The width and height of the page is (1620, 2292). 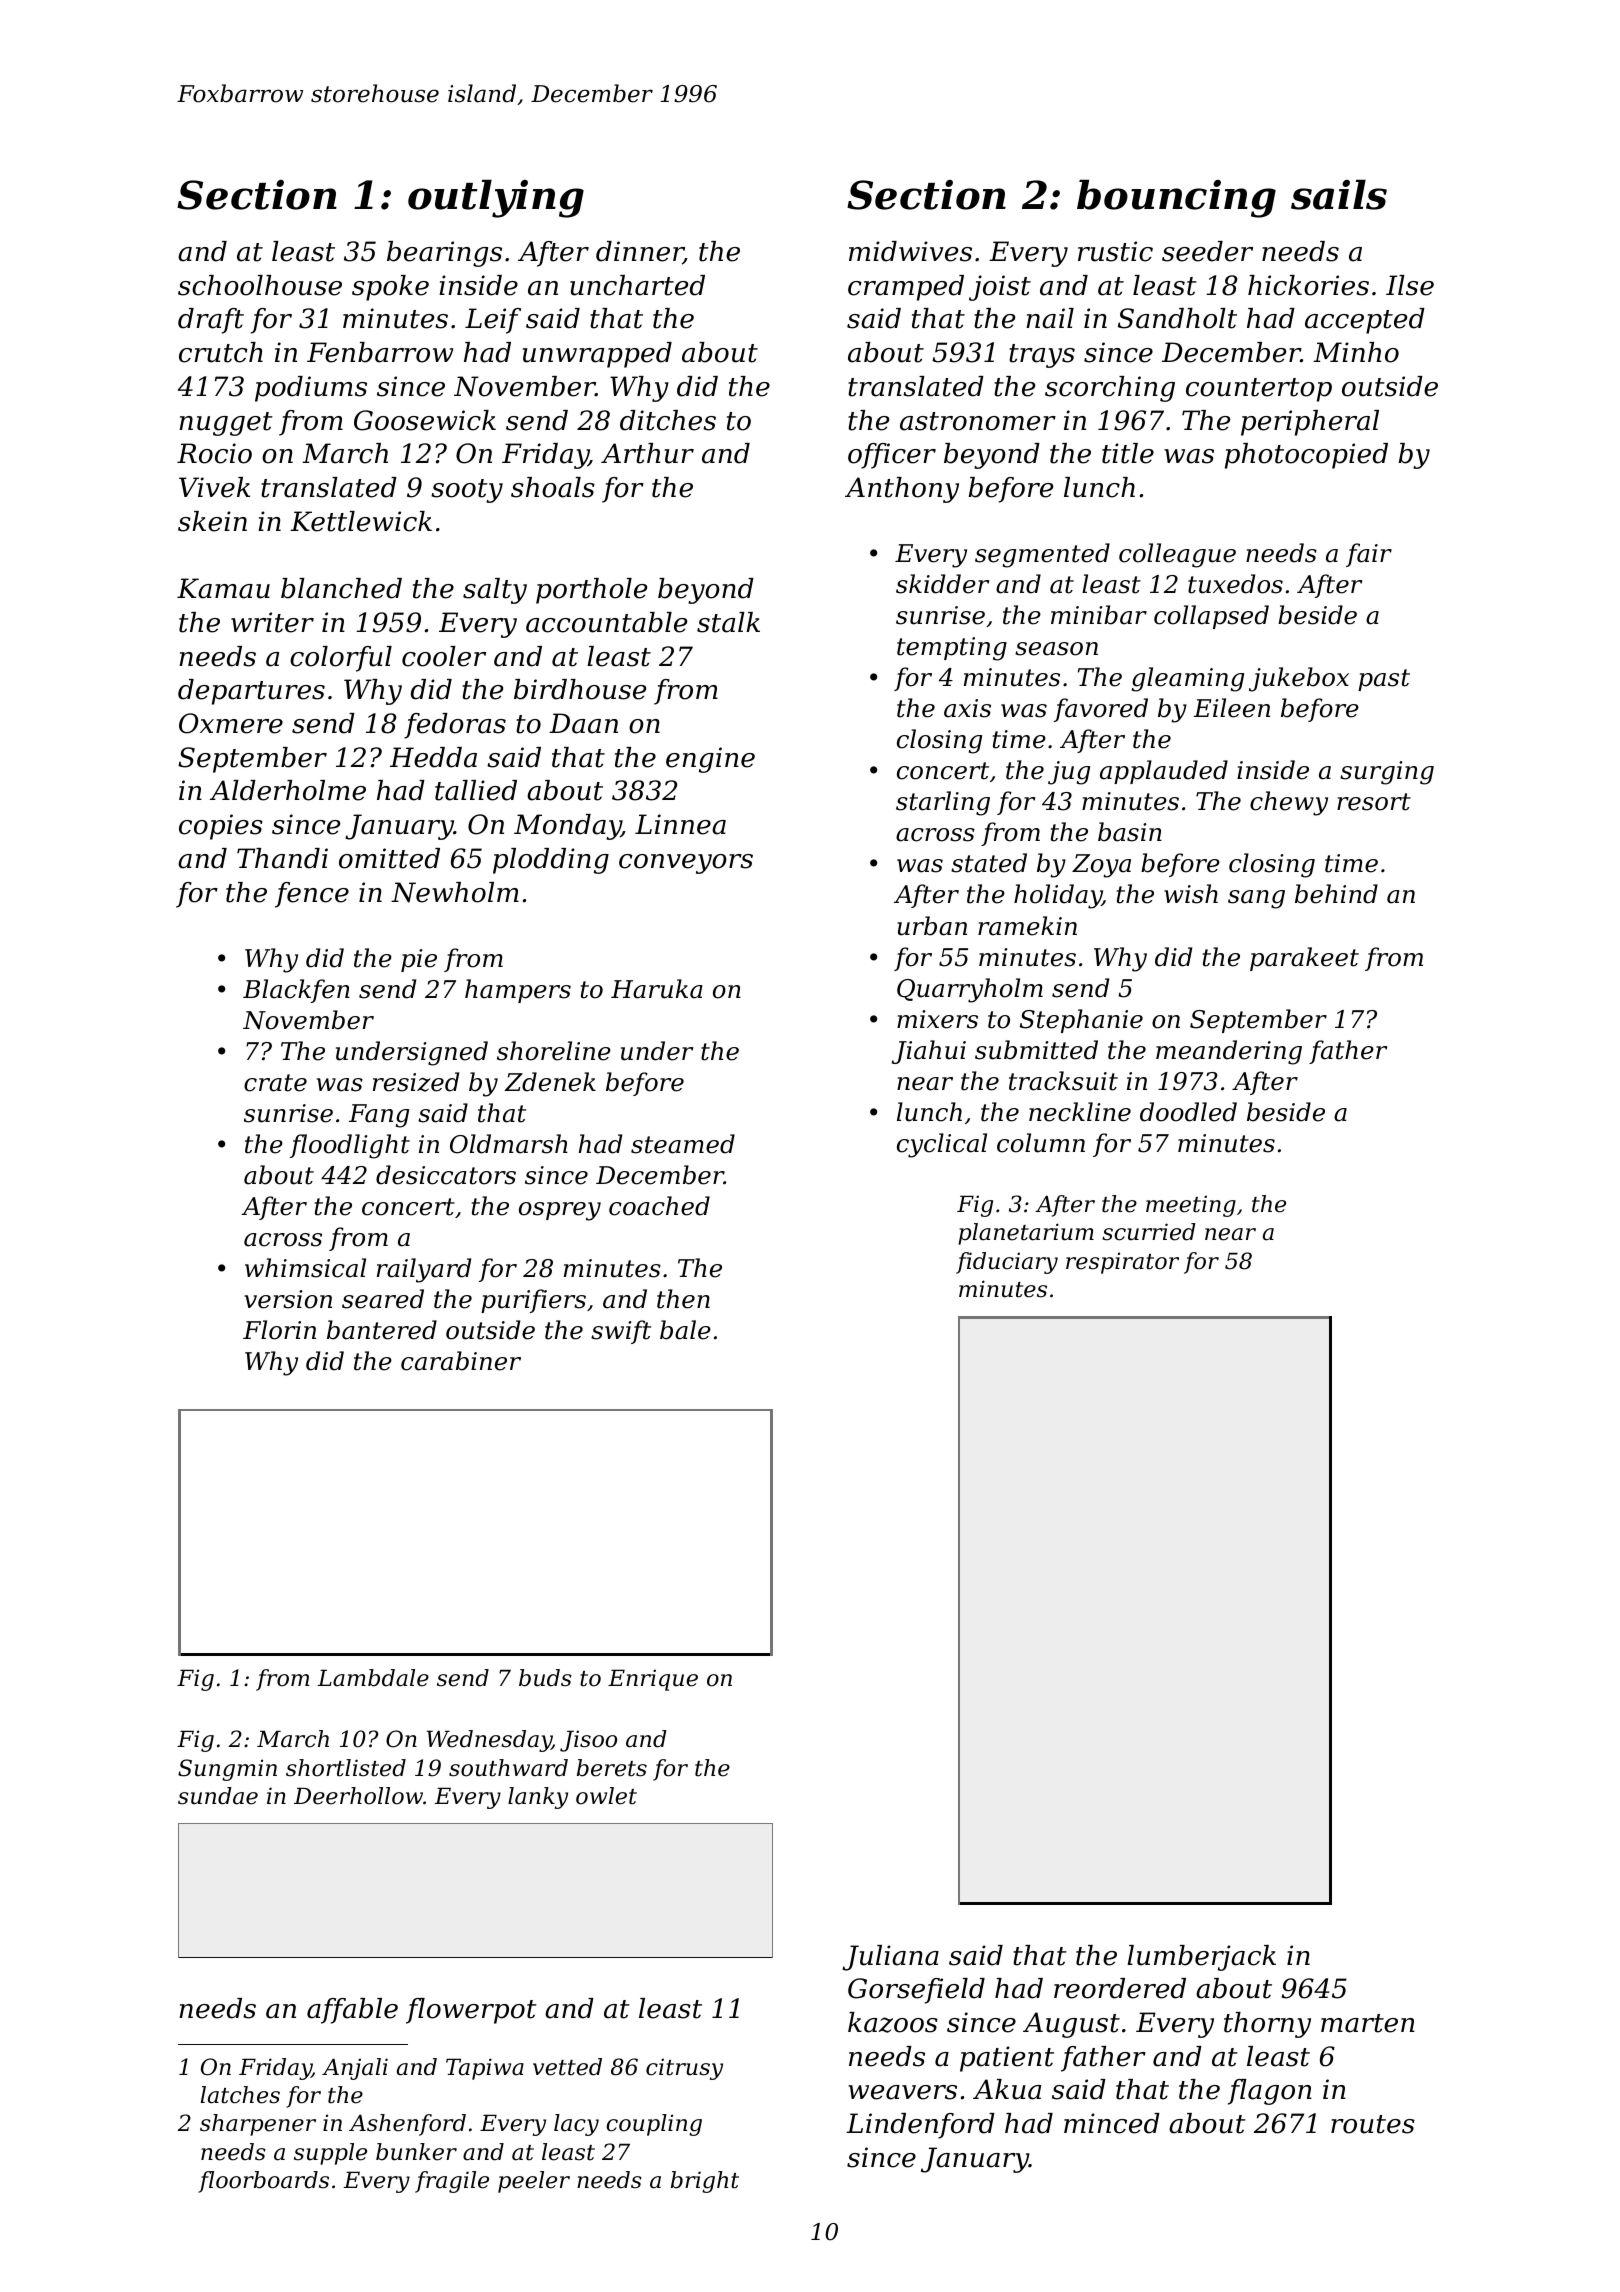 I want to click on Wednesday, so click(x=489, y=1741).
